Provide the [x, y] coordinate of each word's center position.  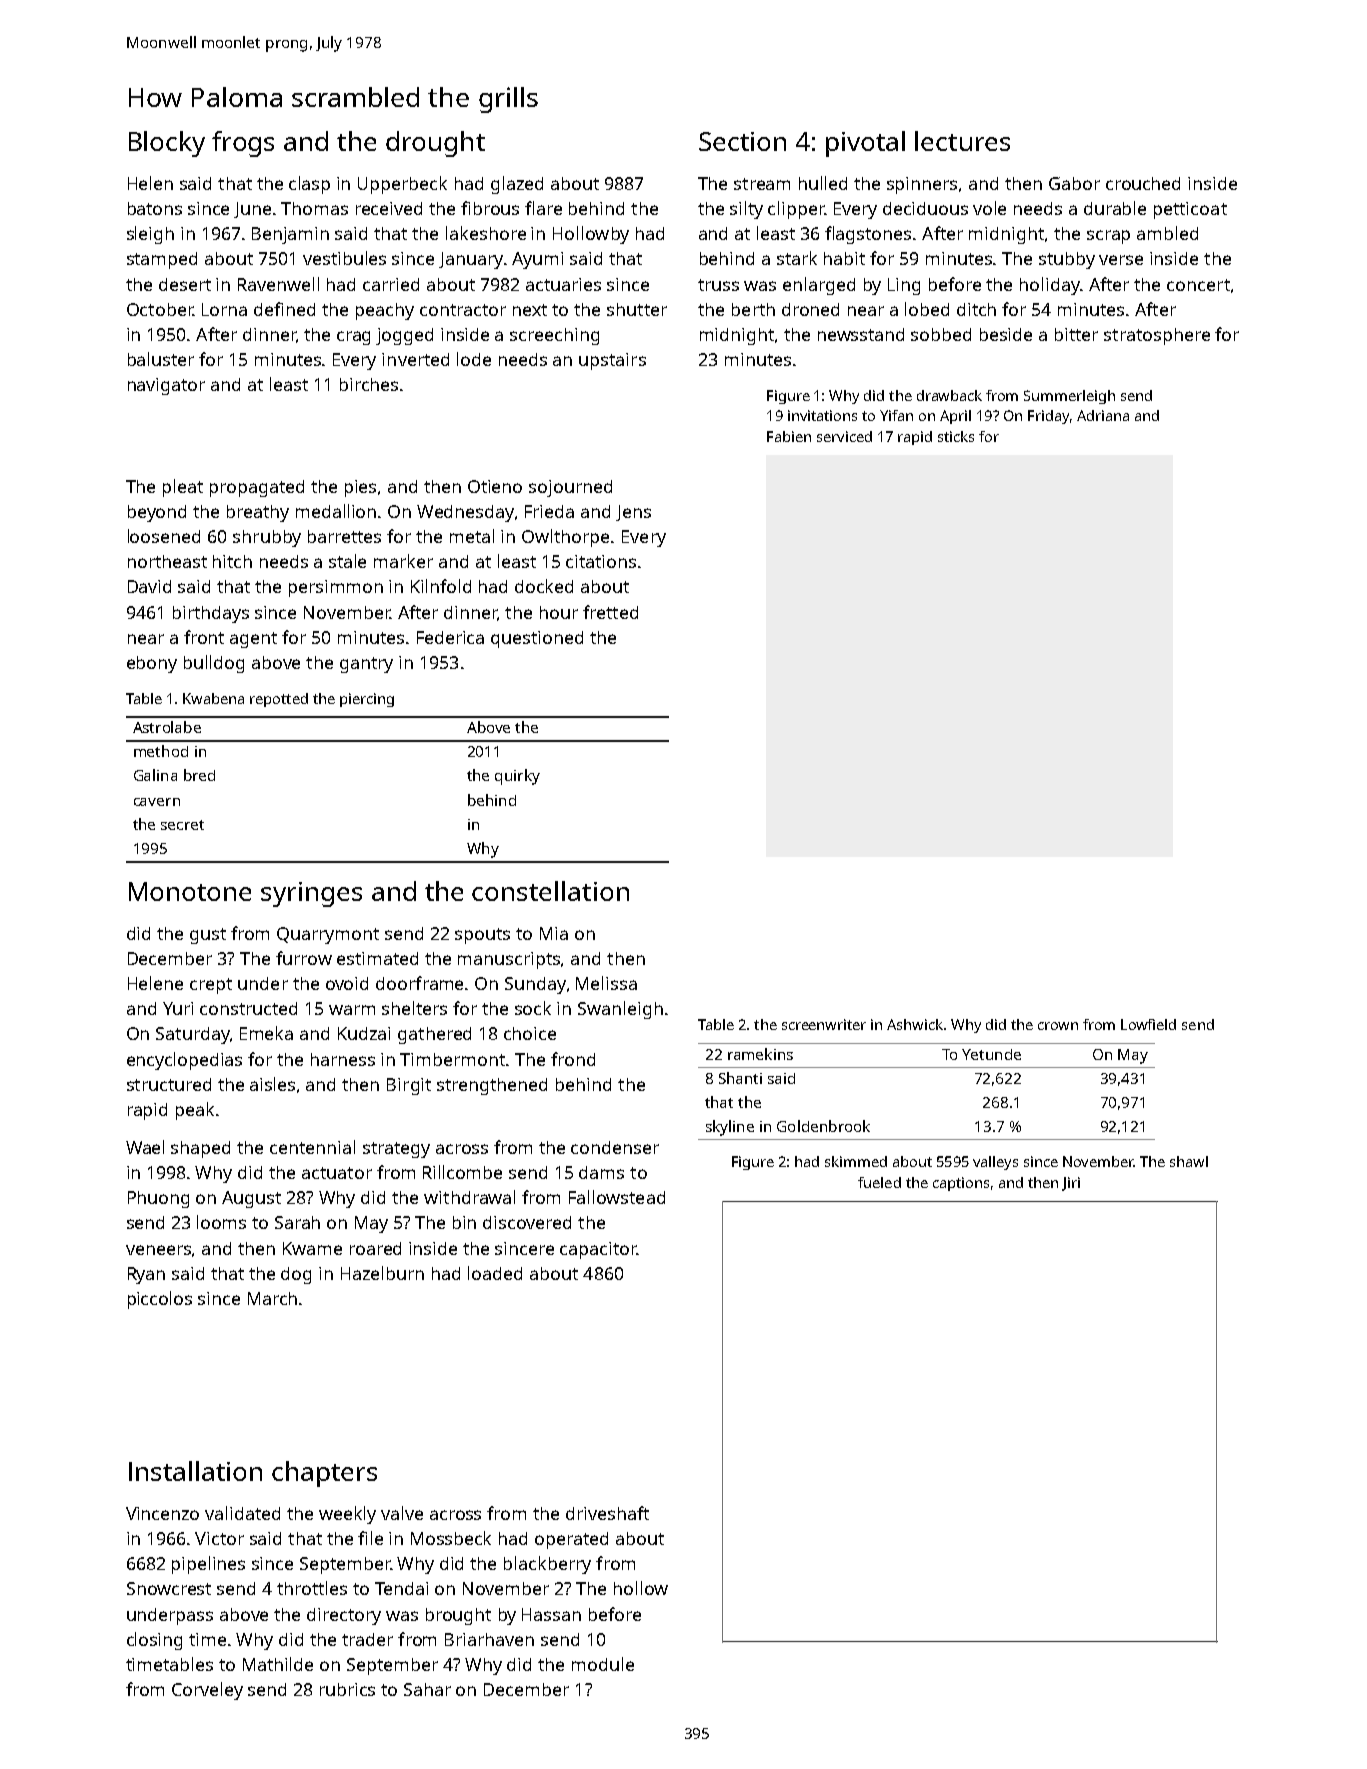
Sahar [427, 1689]
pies [360, 488]
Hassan [551, 1614]
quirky [517, 777]
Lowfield [1148, 1024]
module [603, 1664]
